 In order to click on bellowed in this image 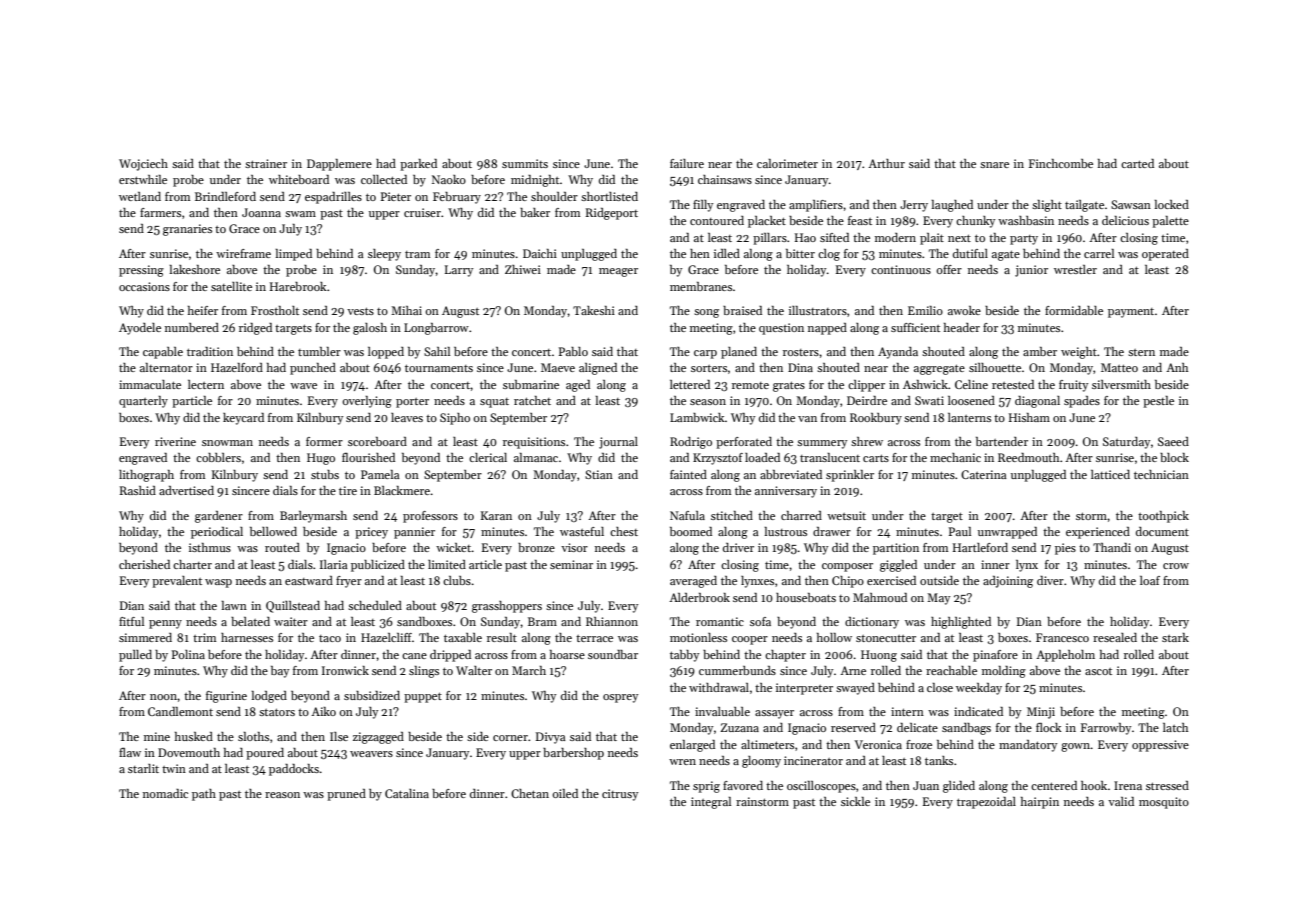, I will do `click(273, 531)`.
